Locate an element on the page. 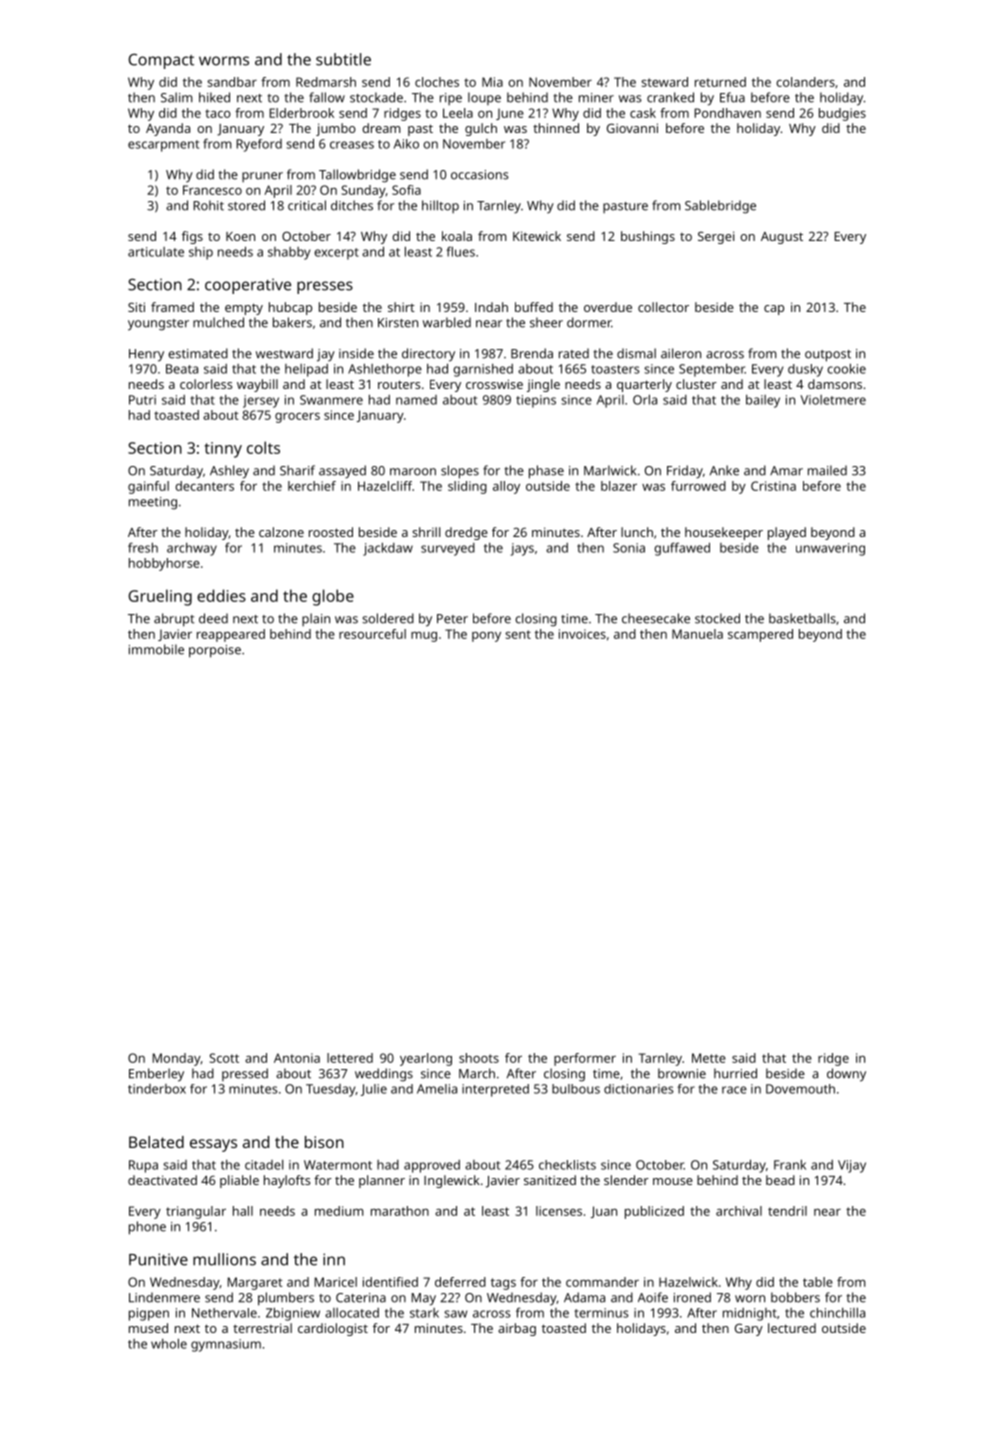 This page has height=1439, width=994. commander is located at coordinates (602, 1282).
